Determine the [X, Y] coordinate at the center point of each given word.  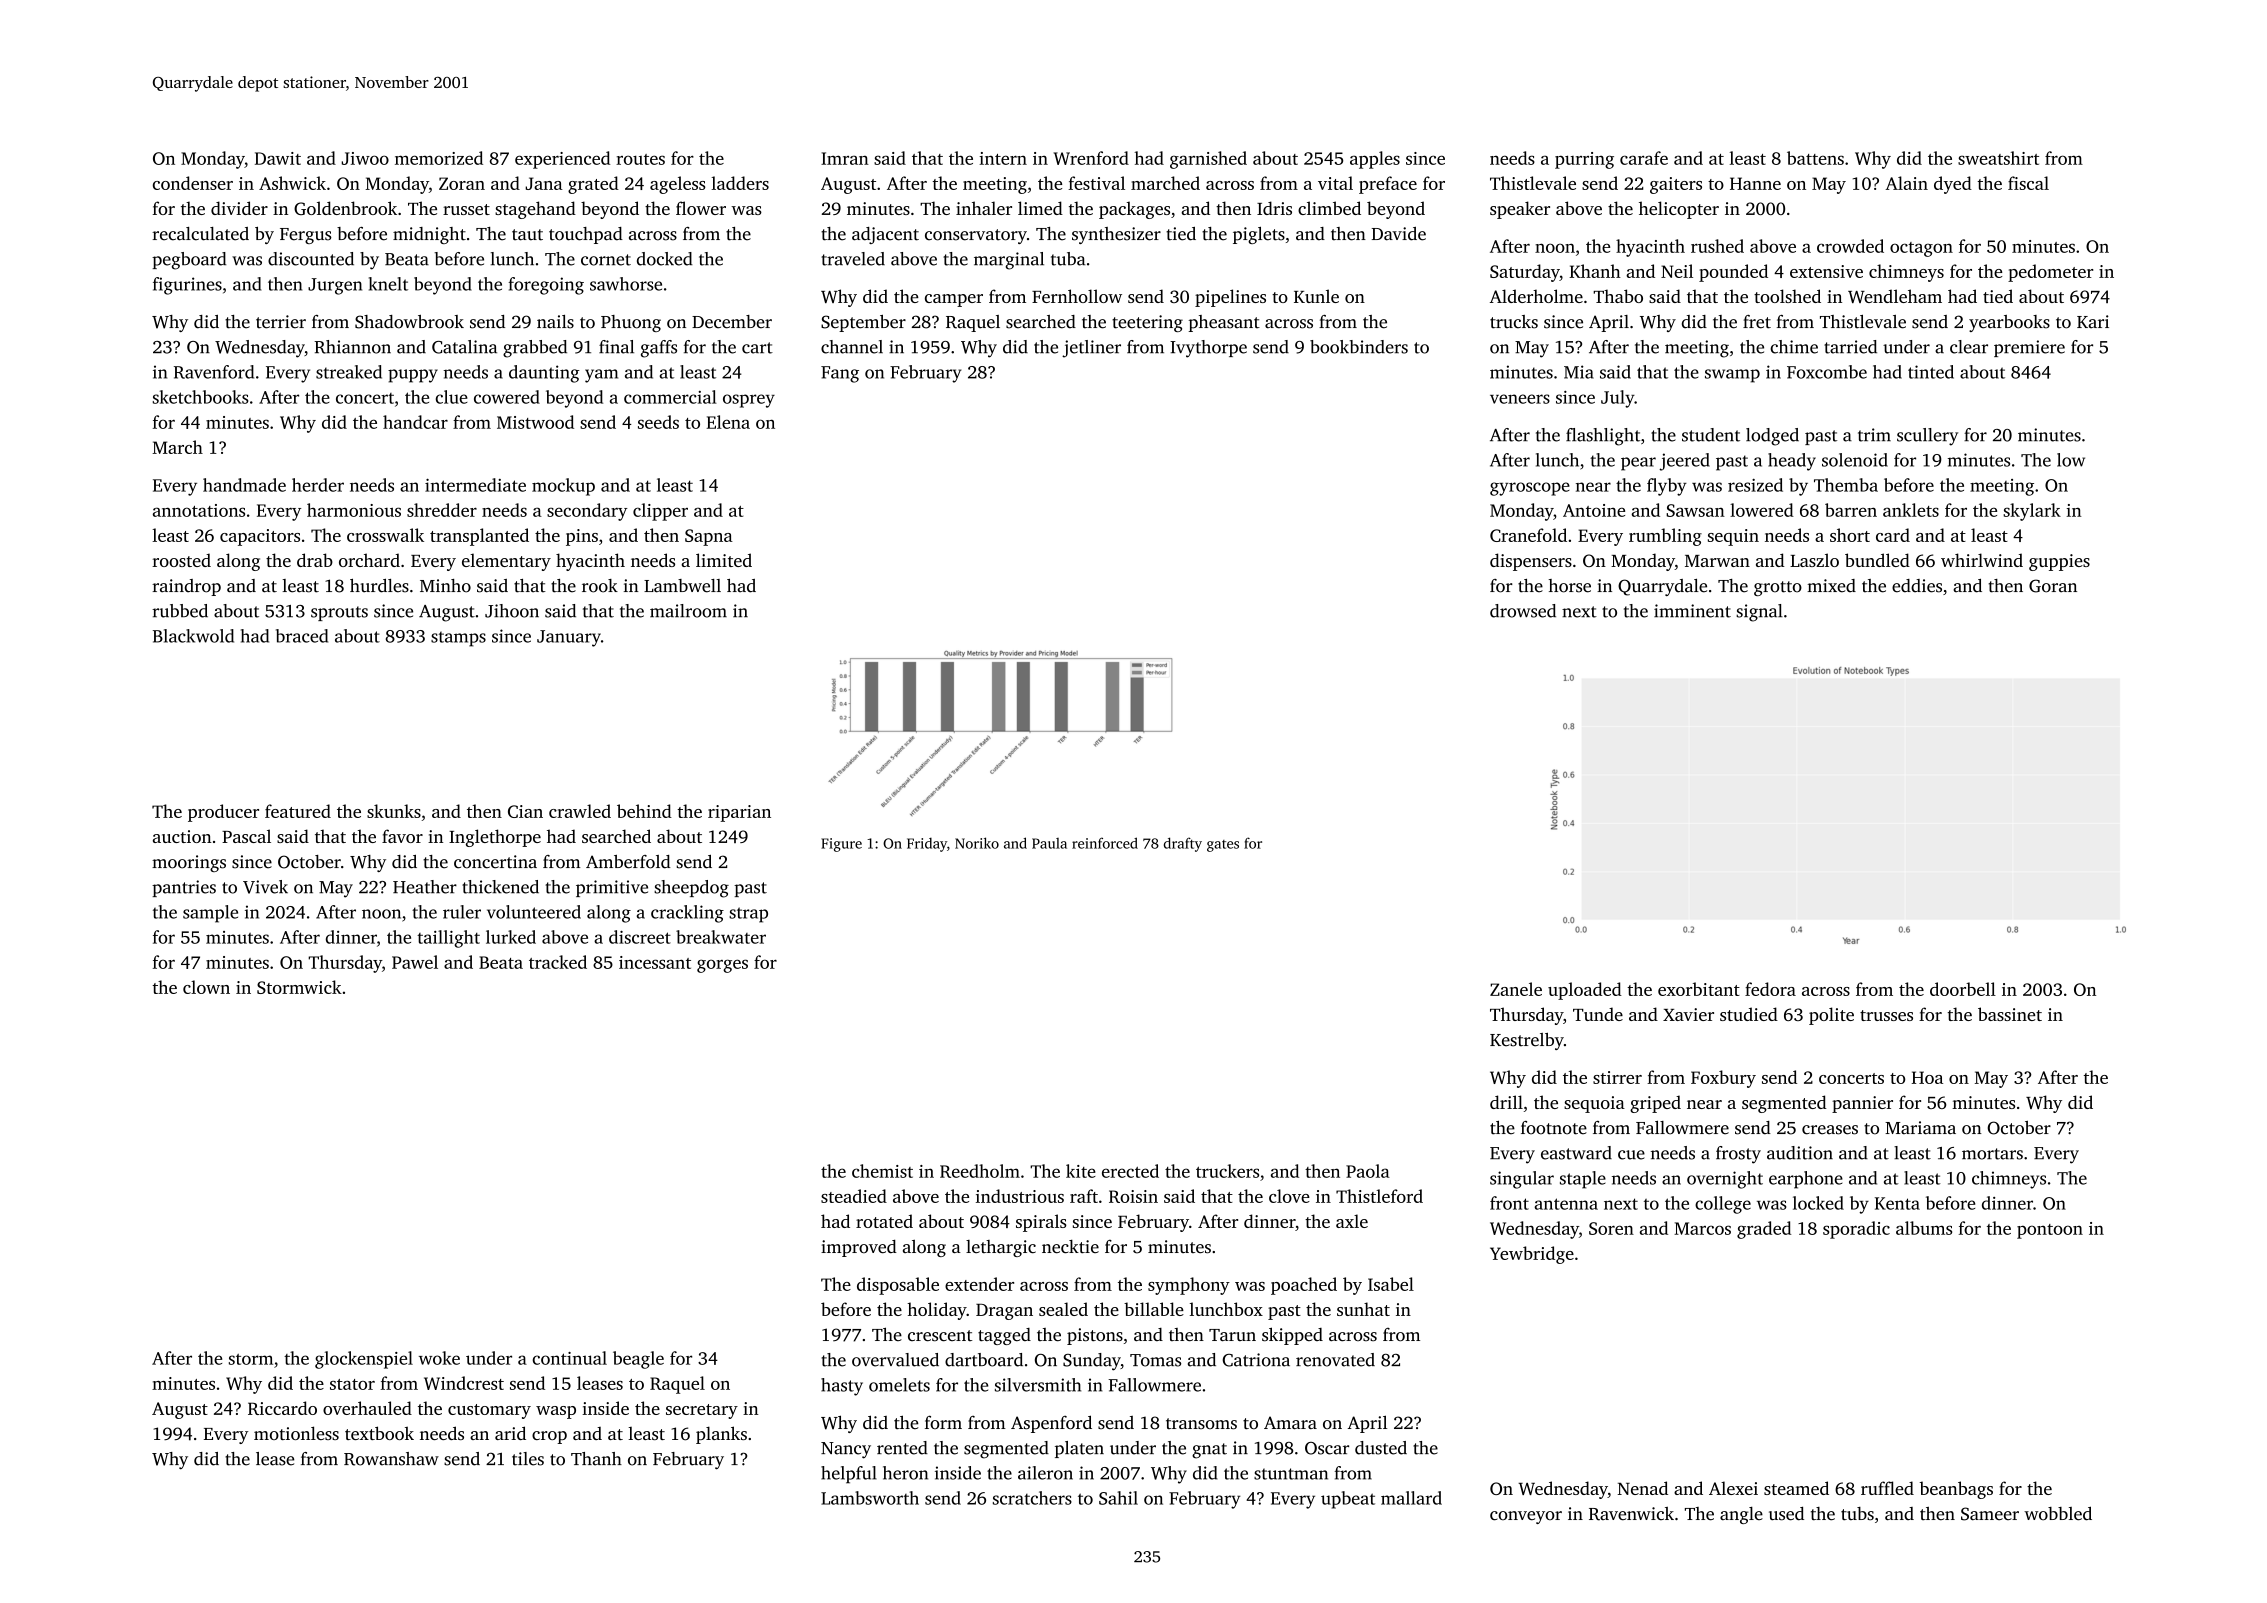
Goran [2053, 586]
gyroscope [1530, 489]
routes [640, 159]
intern [1003, 158]
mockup [563, 487]
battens [1815, 158]
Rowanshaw [391, 1459]
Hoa [1927, 1077]
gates [1223, 846]
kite [1081, 1171]
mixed [1831, 586]
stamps [458, 639]
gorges [722, 966]
